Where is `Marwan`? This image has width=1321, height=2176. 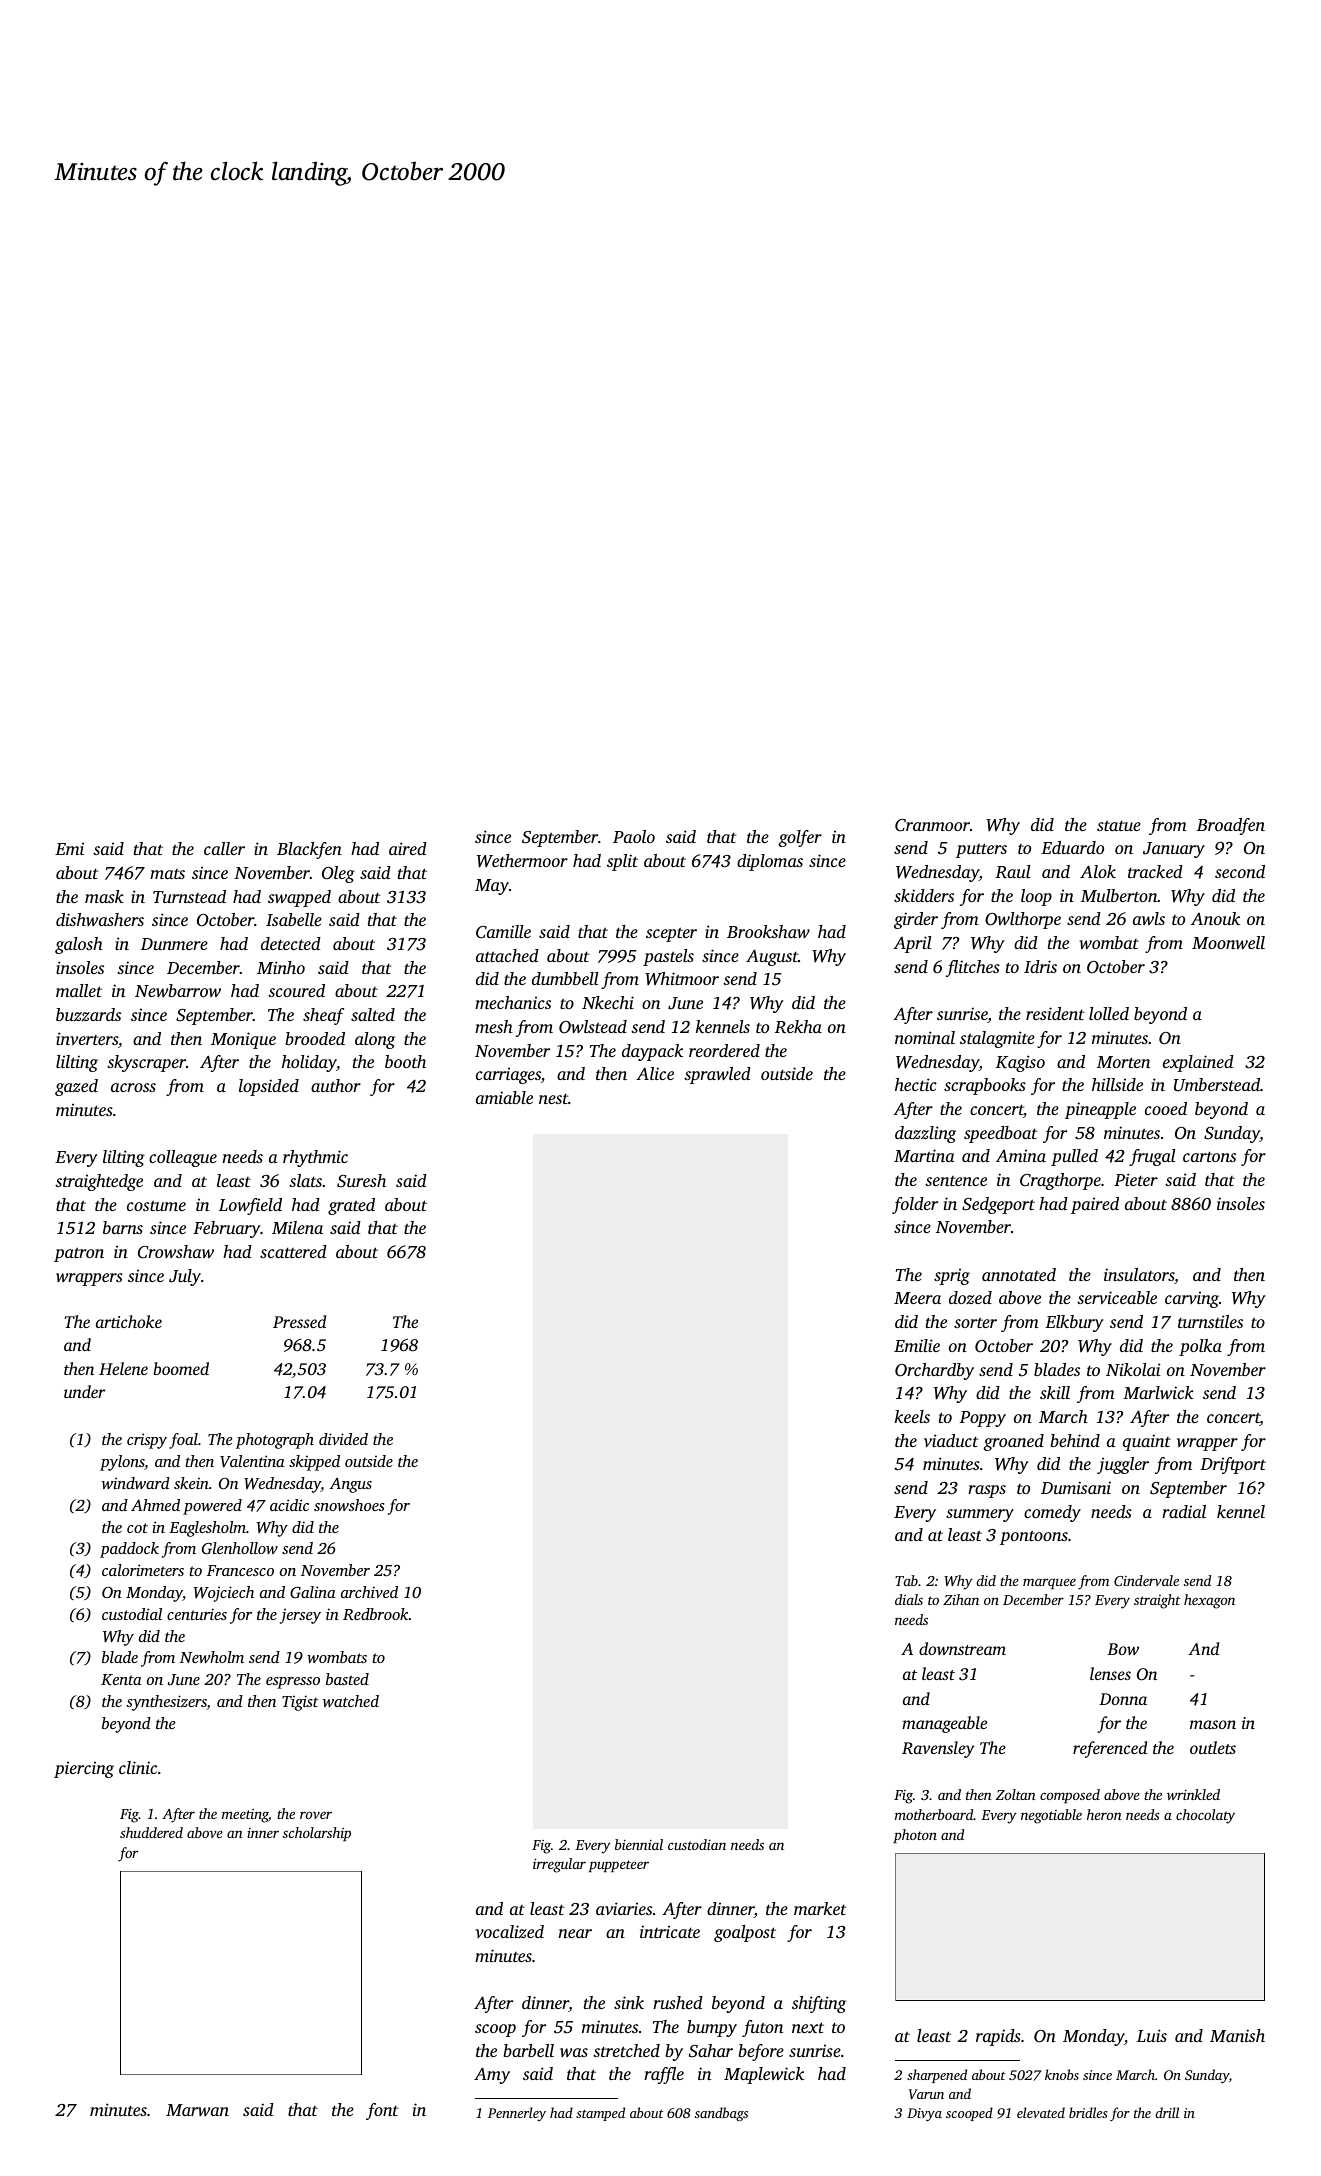 Marwan is located at coordinates (197, 2110).
